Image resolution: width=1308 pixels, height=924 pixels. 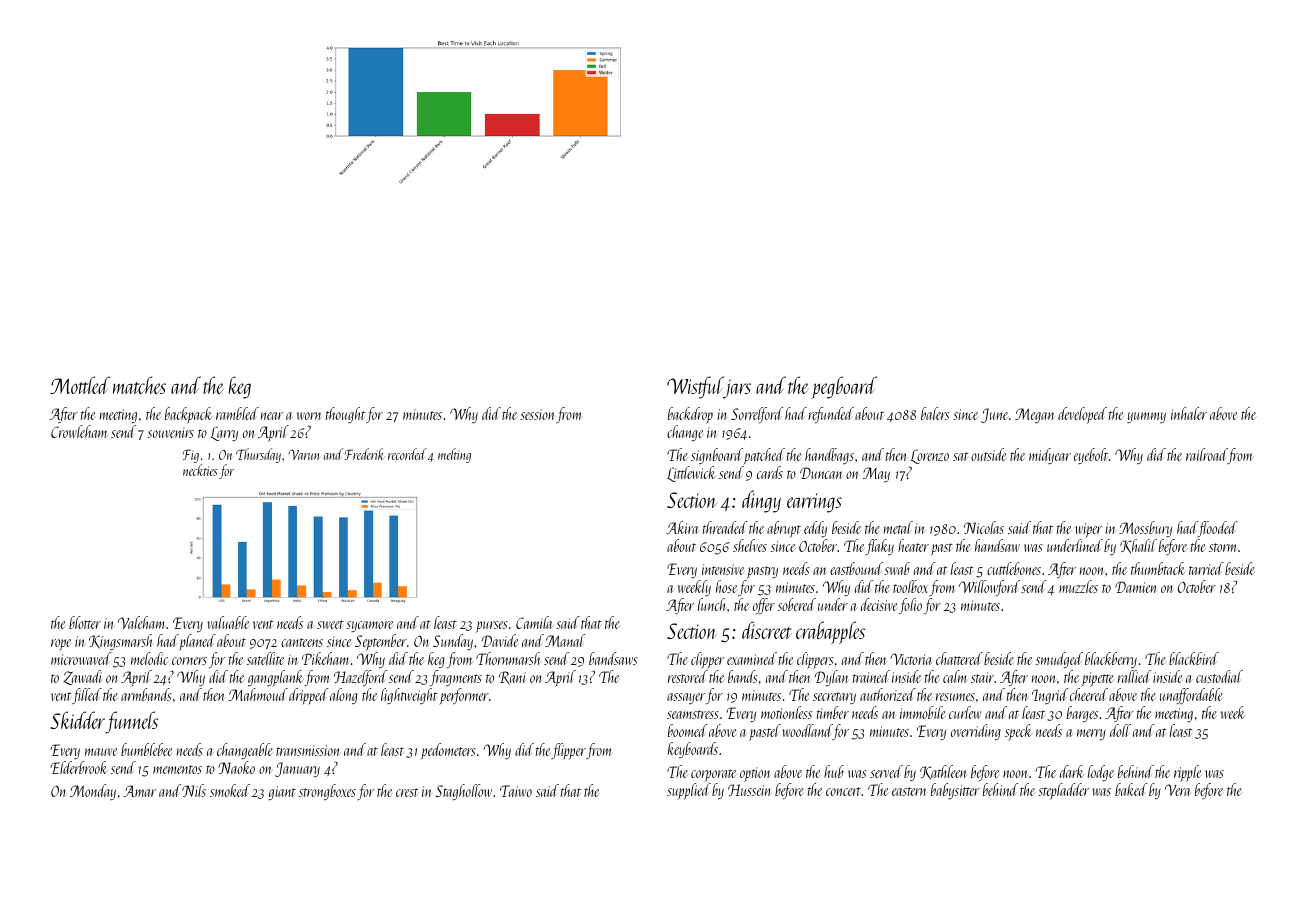 What do you see at coordinates (534, 622) in the screenshot?
I see `Camila` at bounding box center [534, 622].
